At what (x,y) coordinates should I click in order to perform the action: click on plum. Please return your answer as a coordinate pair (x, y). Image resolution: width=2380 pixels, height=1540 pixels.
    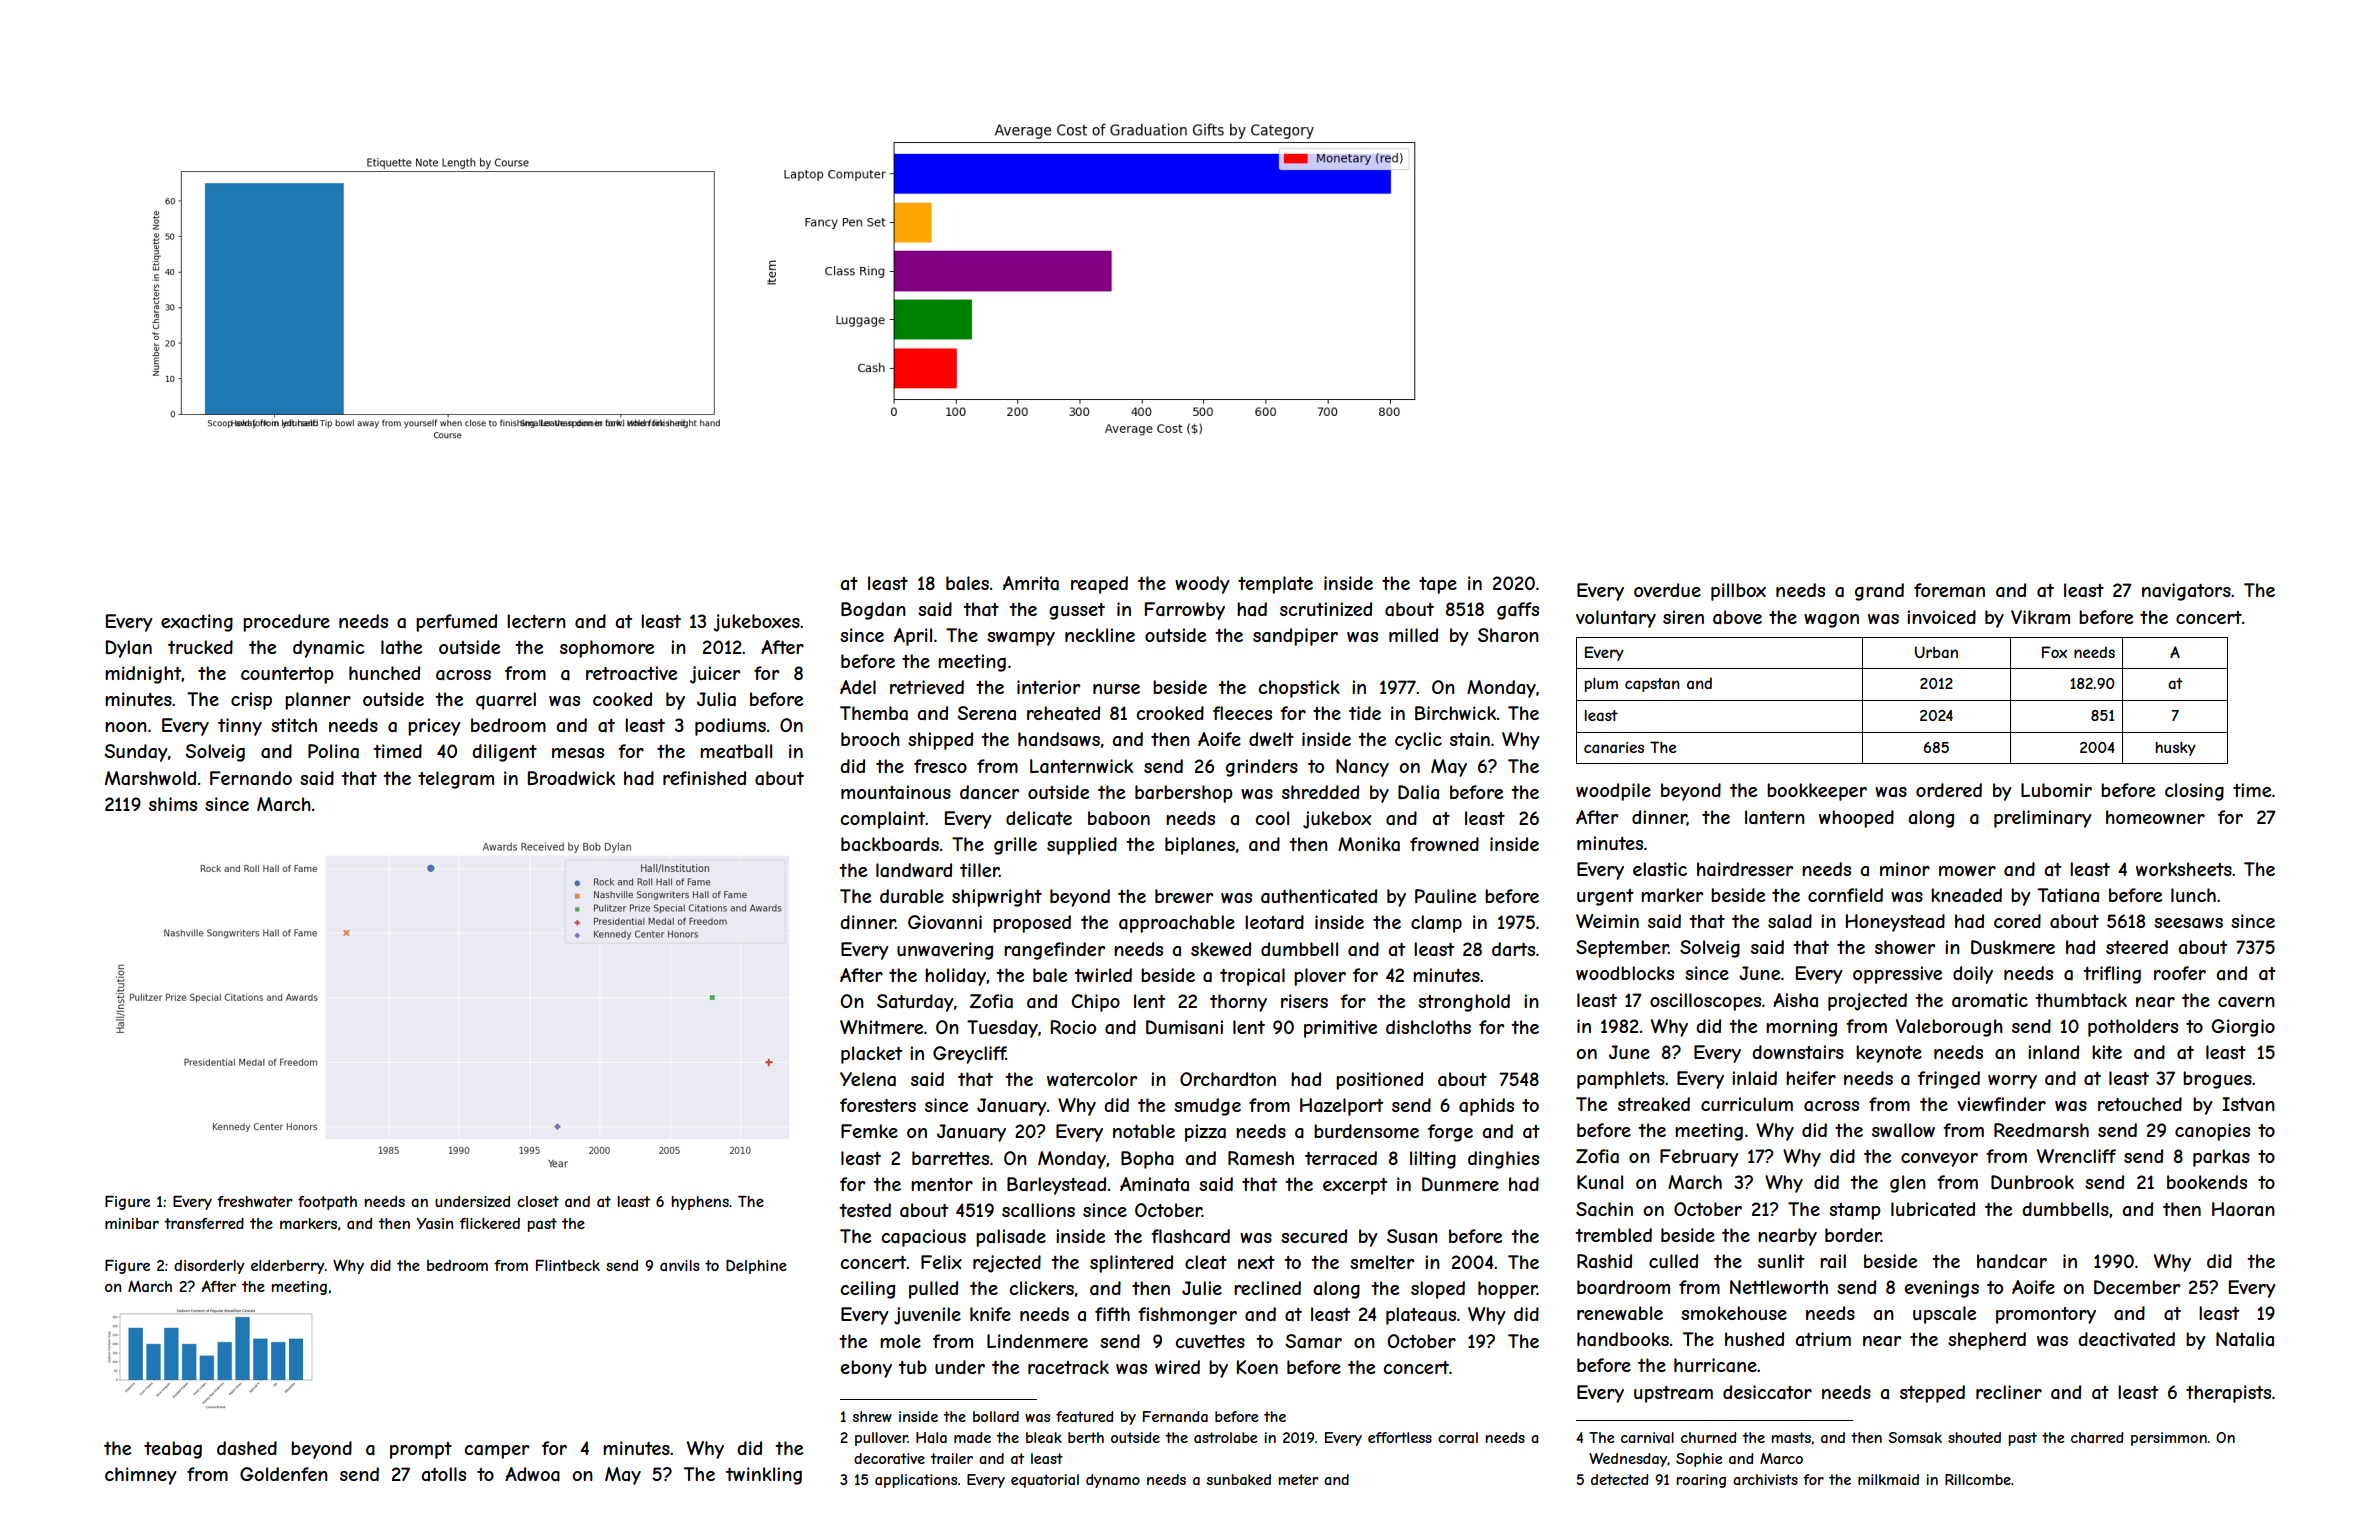
    Looking at the image, I should click on (1601, 685).
